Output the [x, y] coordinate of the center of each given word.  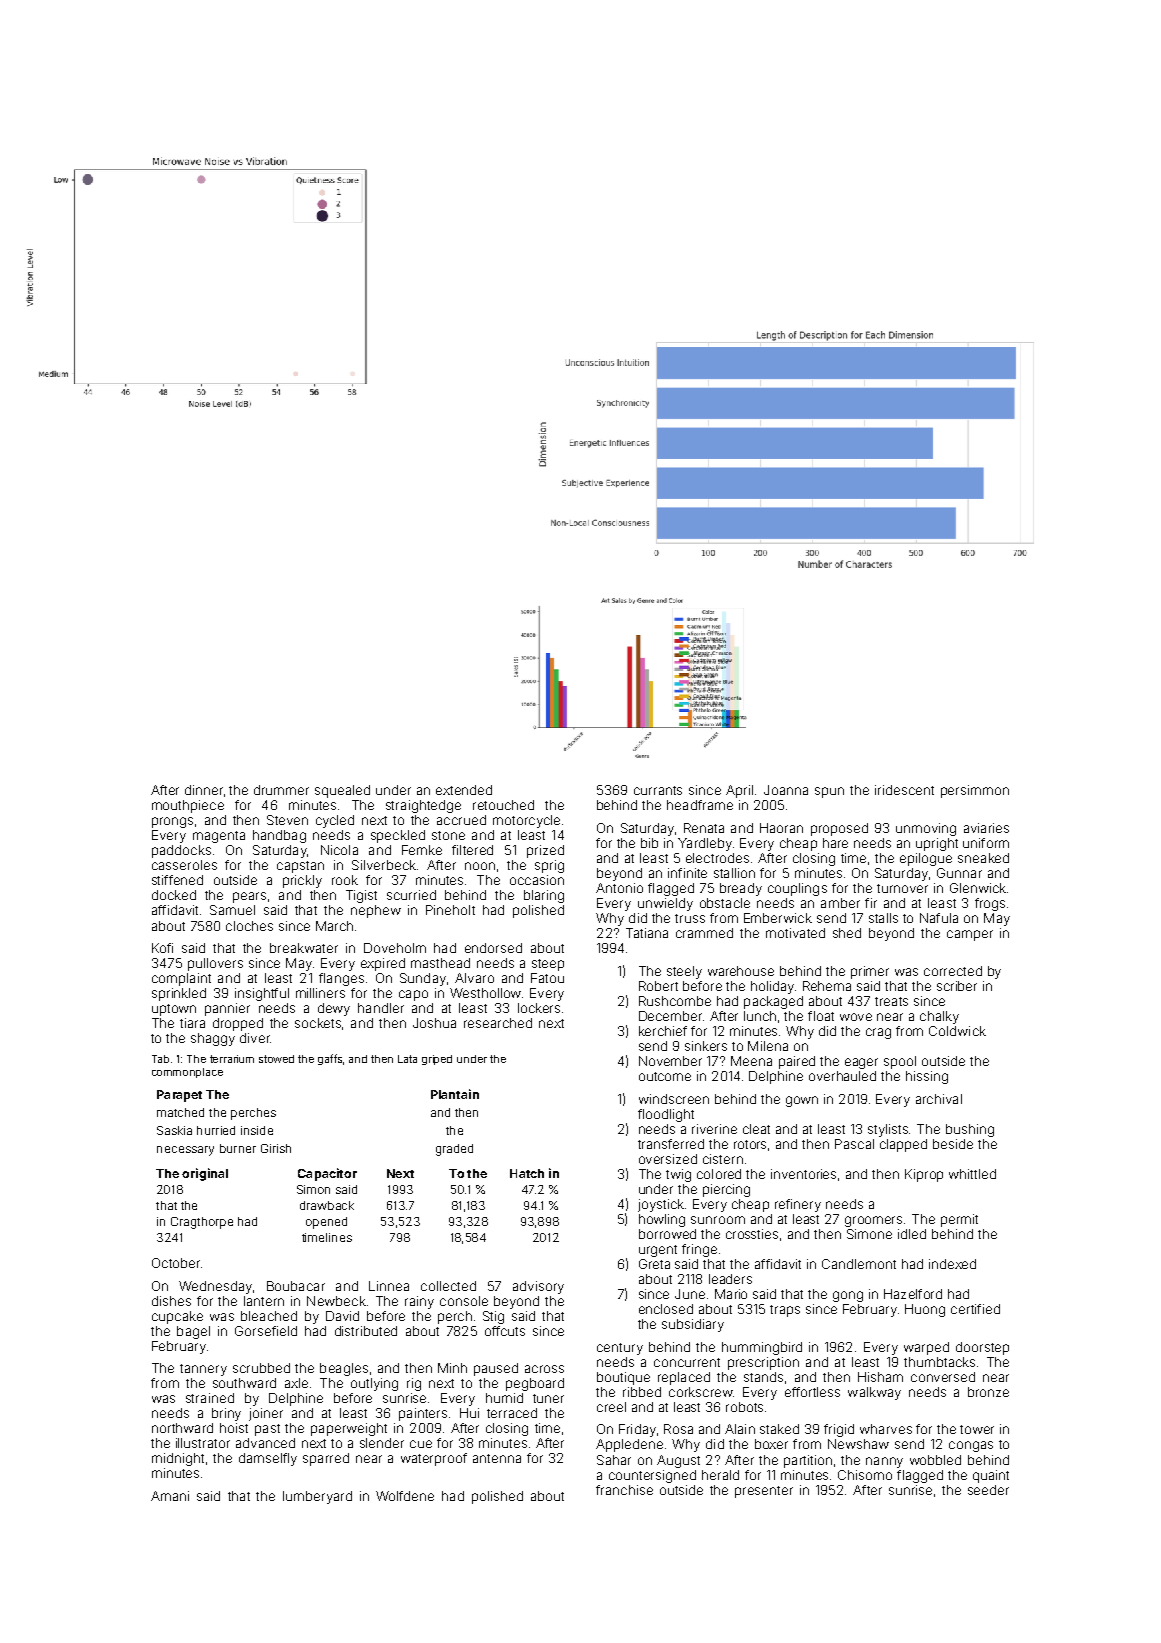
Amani [170, 1496]
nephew [376, 911]
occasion [537, 880]
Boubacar [296, 1286]
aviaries [986, 828]
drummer [281, 790]
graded [454, 1150]
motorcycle [526, 821]
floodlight [666, 1115]
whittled [972, 1174]
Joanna [786, 790]
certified [975, 1309]
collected [448, 1286]
